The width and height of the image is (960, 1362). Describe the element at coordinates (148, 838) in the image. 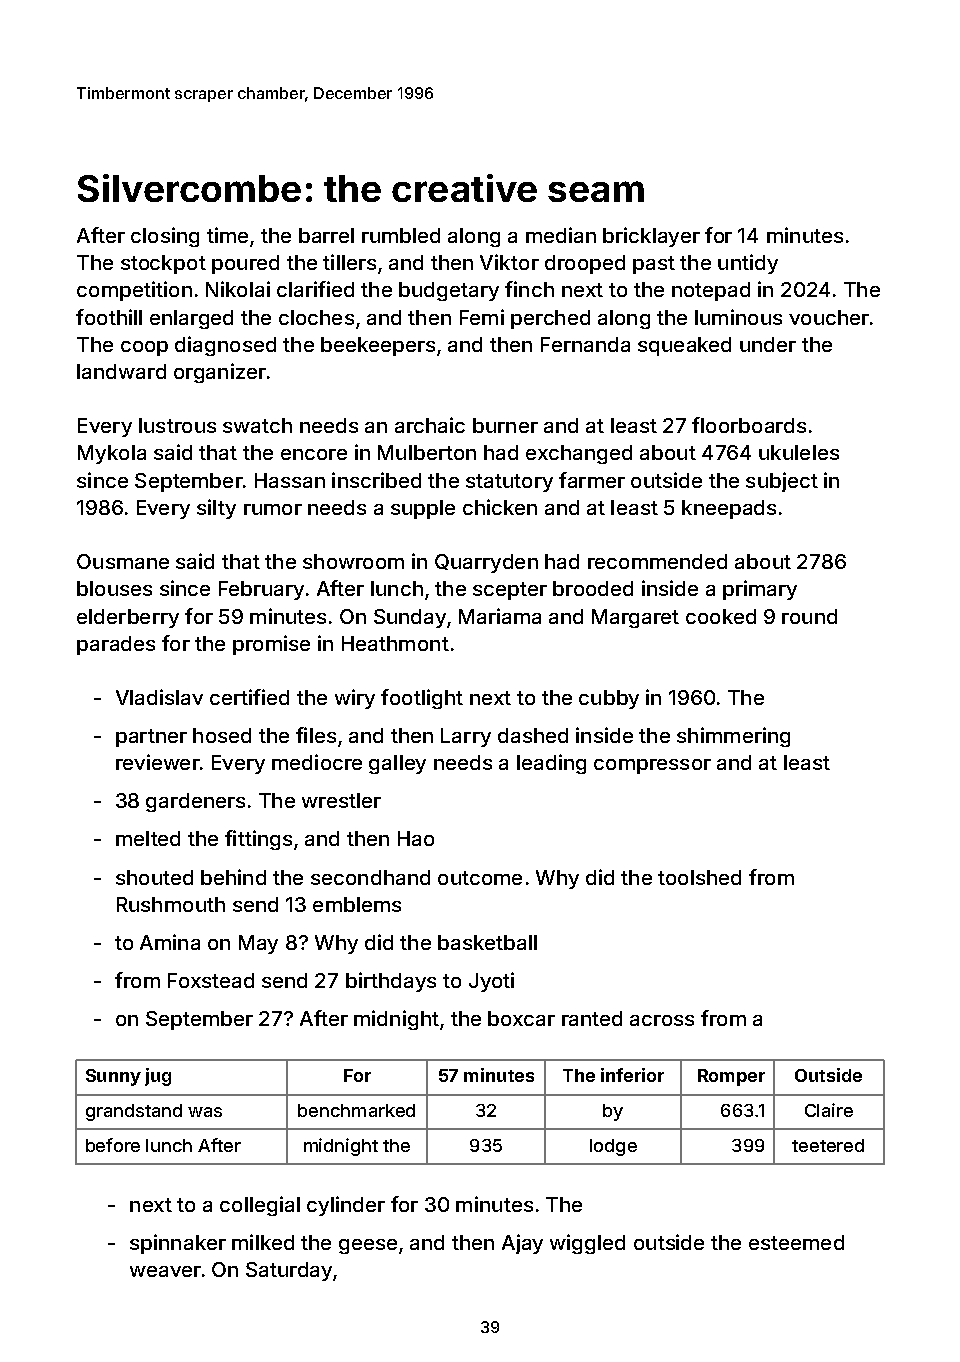

I see `melted` at that location.
